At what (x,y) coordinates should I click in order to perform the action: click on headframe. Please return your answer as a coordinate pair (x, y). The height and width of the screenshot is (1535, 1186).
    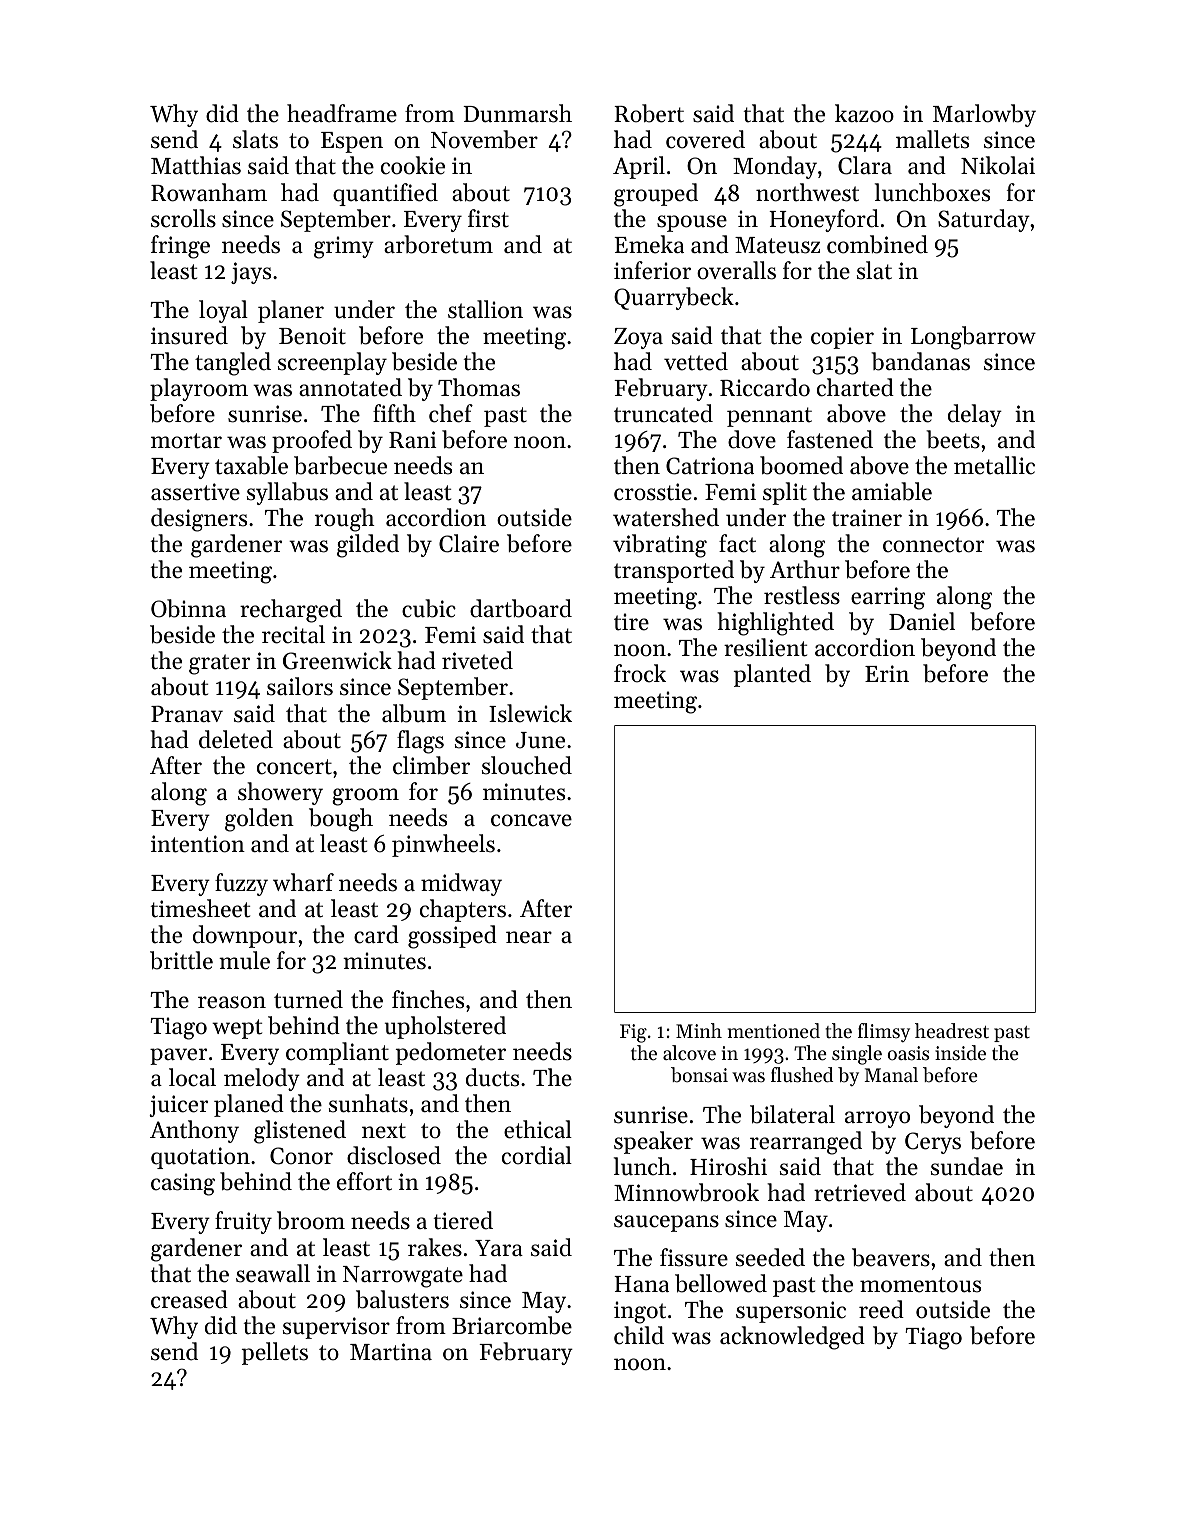
    Looking at the image, I should click on (342, 113).
